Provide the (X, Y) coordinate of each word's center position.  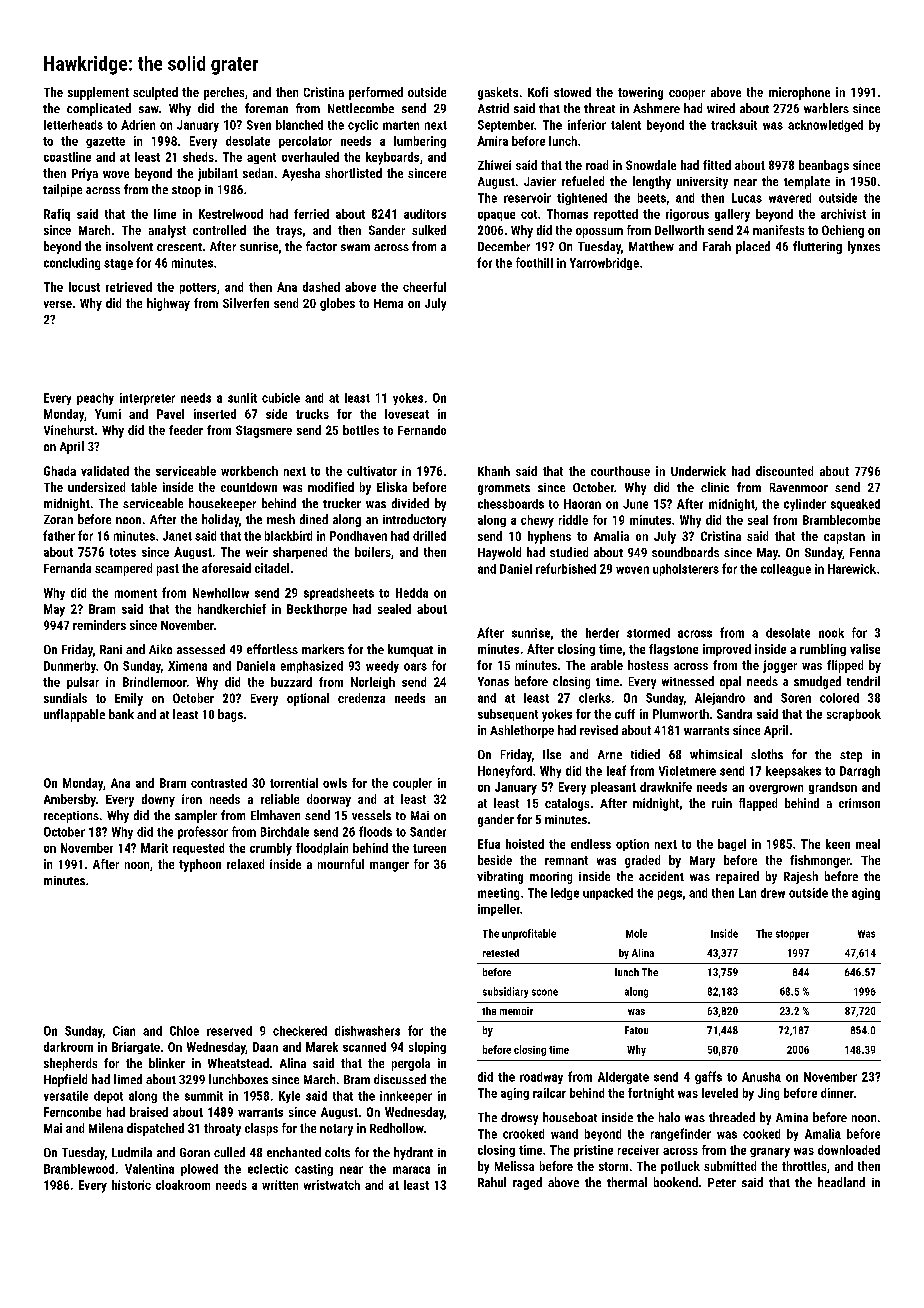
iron (192, 799)
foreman (266, 108)
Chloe (184, 1031)
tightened (582, 199)
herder (602, 633)
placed (753, 247)
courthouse (620, 471)
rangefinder (681, 1134)
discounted (784, 471)
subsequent (508, 715)
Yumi (108, 414)
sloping (427, 1048)
